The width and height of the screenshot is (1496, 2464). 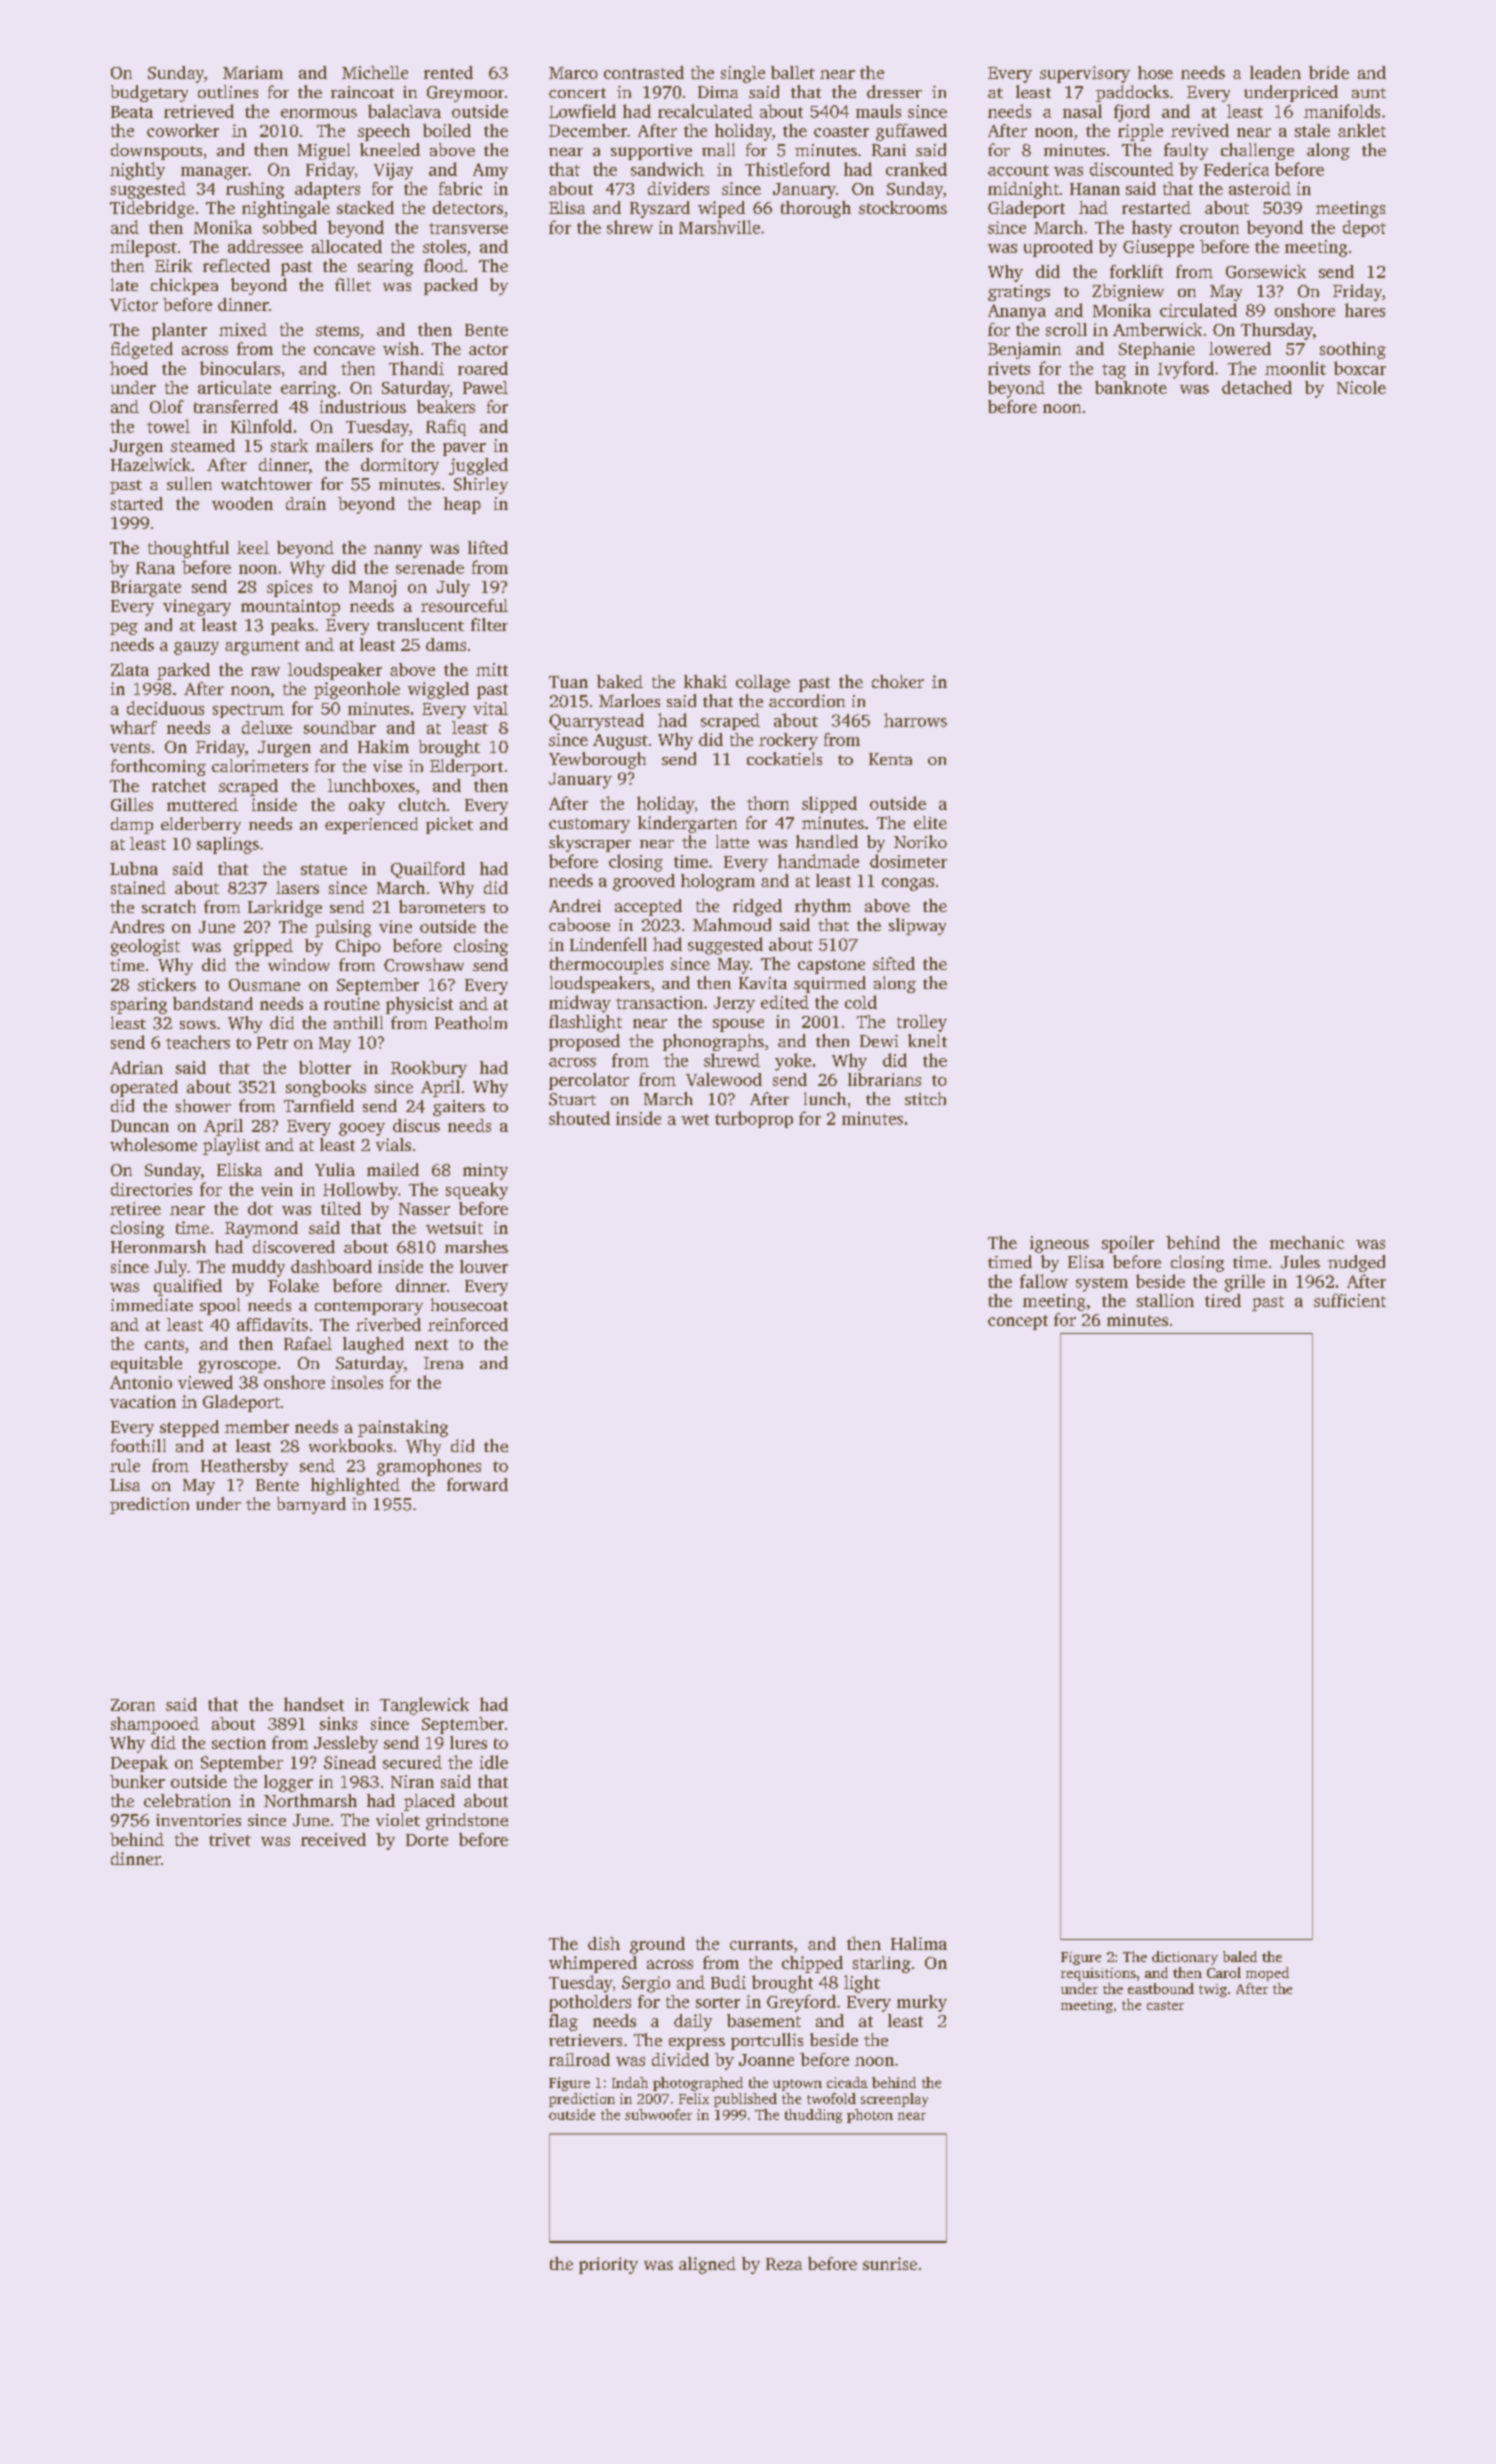 What do you see at coordinates (1267, 1974) in the screenshot?
I see `moped` at bounding box center [1267, 1974].
